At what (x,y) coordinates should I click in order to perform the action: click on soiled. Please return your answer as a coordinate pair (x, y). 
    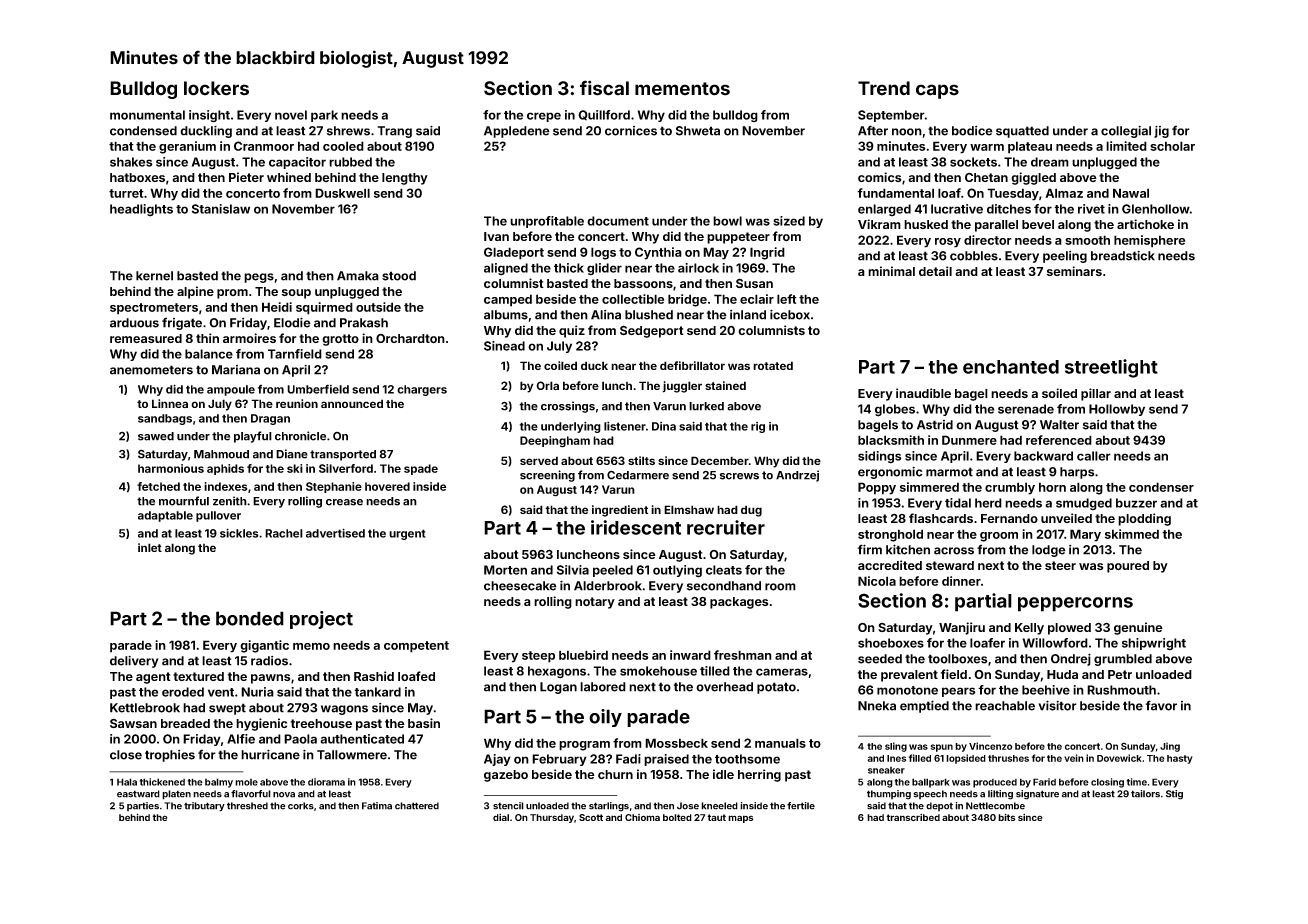
    Looking at the image, I should click on (1059, 393).
